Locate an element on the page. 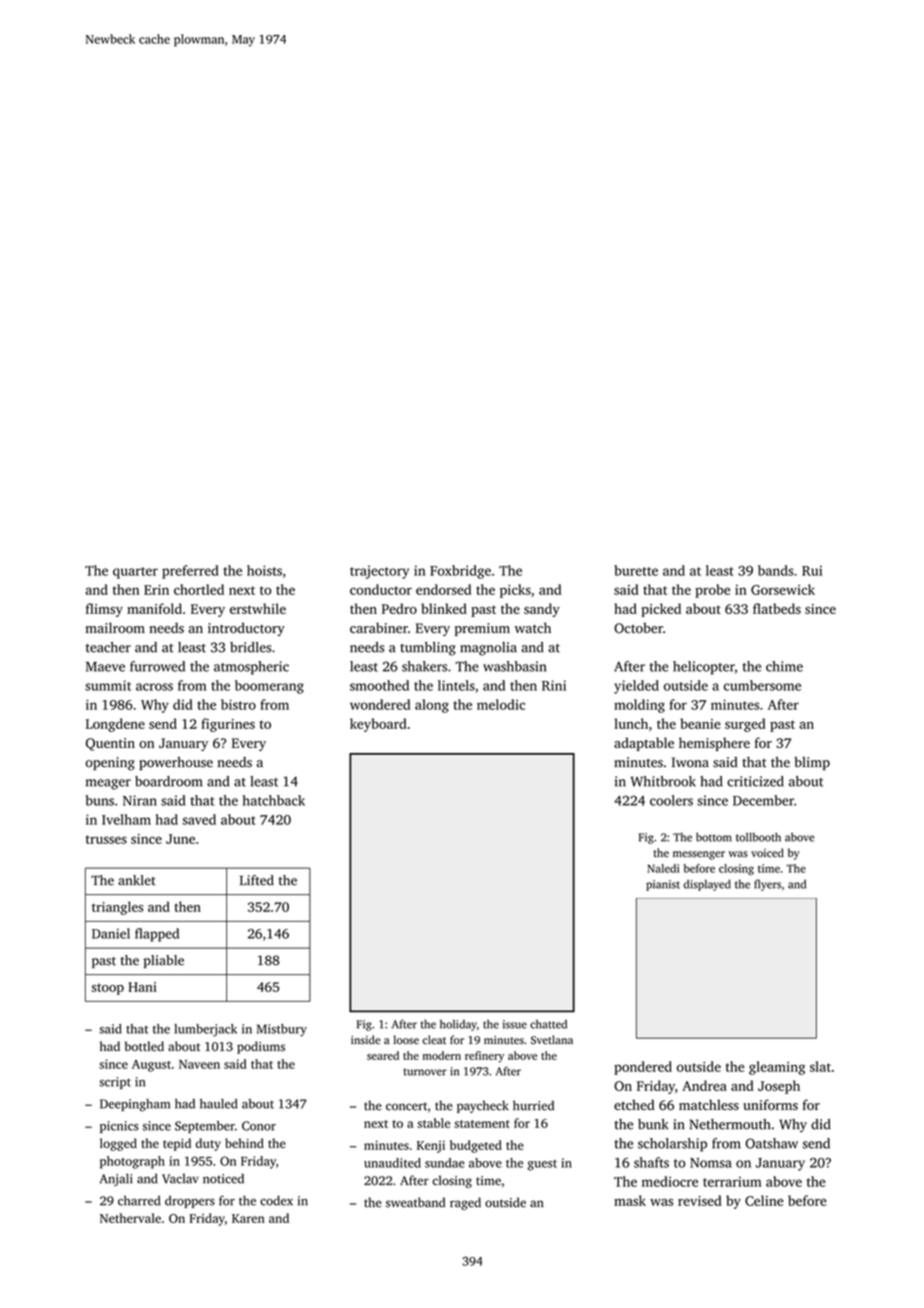 The width and height of the image is (924, 1308). erstwhile is located at coordinates (258, 608).
